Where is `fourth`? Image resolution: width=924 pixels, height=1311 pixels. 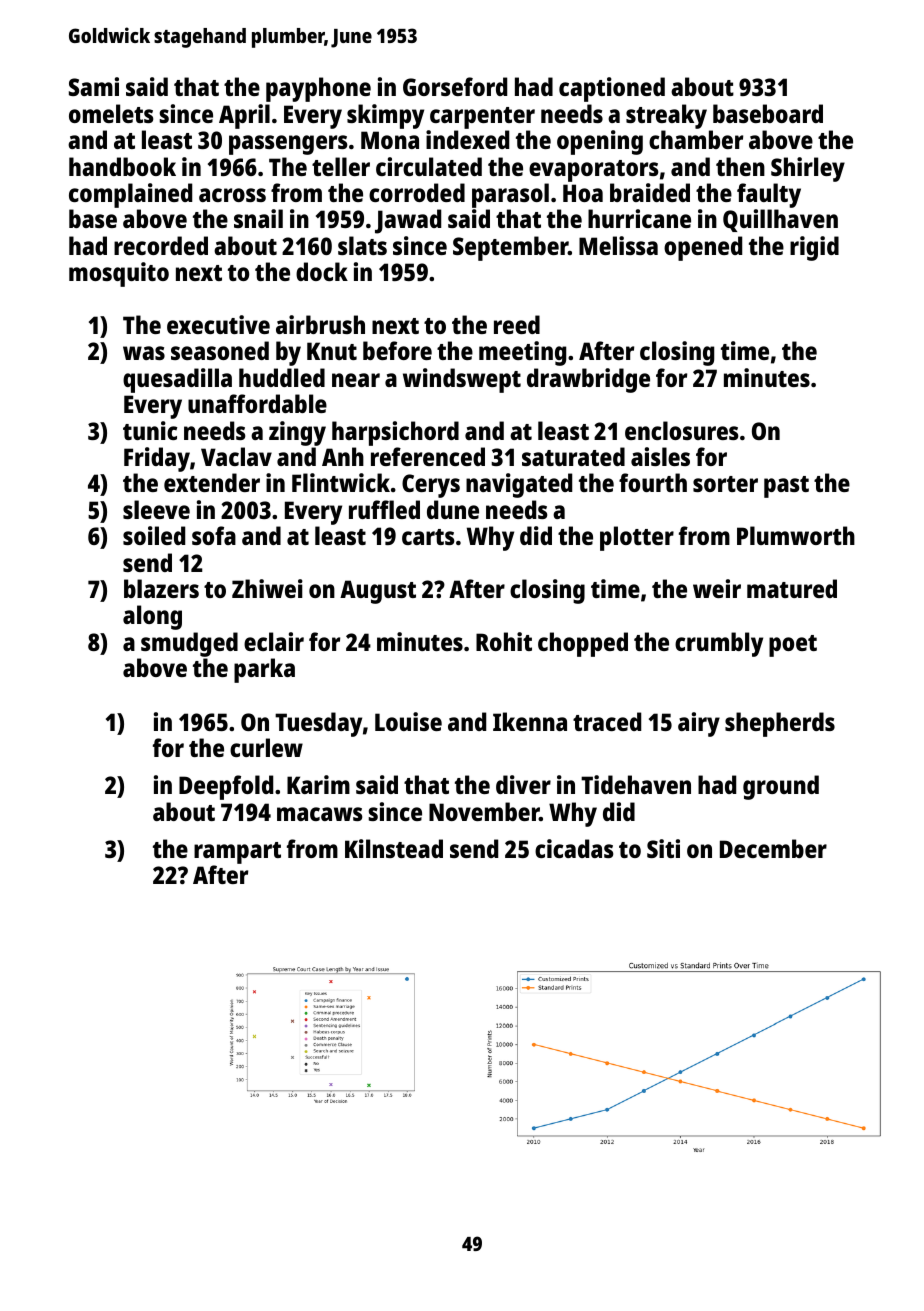 fourth is located at coordinates (653, 482).
